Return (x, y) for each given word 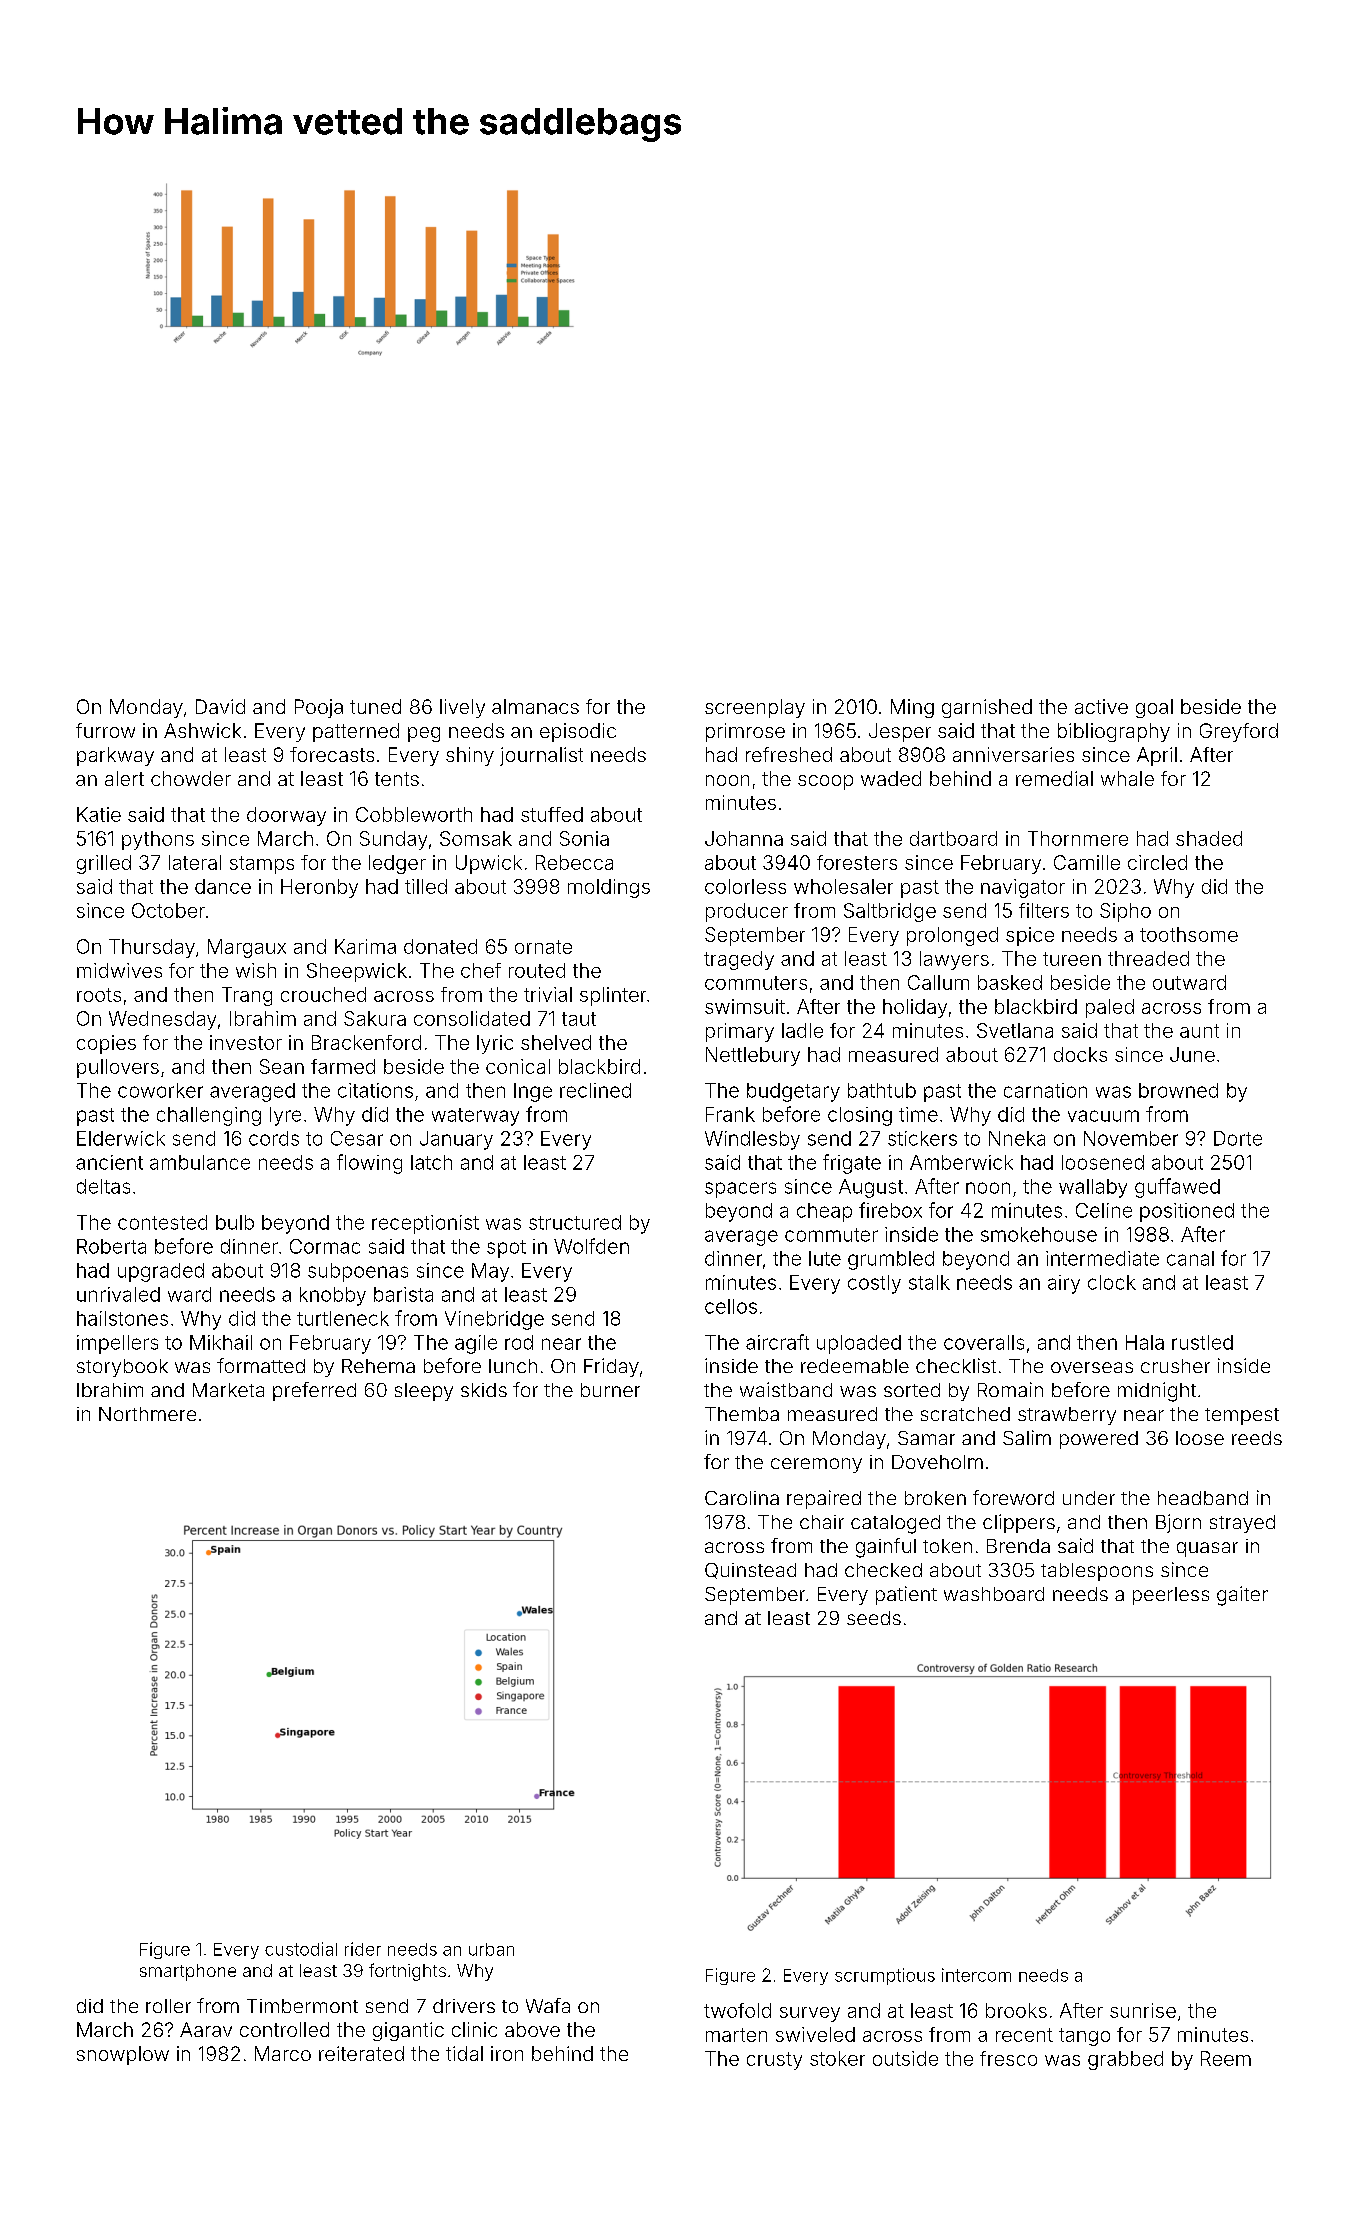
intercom (976, 1975)
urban (491, 1949)
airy (1064, 1284)
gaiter (1242, 1596)
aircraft (777, 1342)
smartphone (188, 1972)
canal (1190, 1258)
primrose (745, 732)
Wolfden (591, 1246)
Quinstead (750, 1571)
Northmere (147, 1414)
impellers (117, 1344)
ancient (109, 1162)
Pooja (319, 708)
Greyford (1239, 732)
